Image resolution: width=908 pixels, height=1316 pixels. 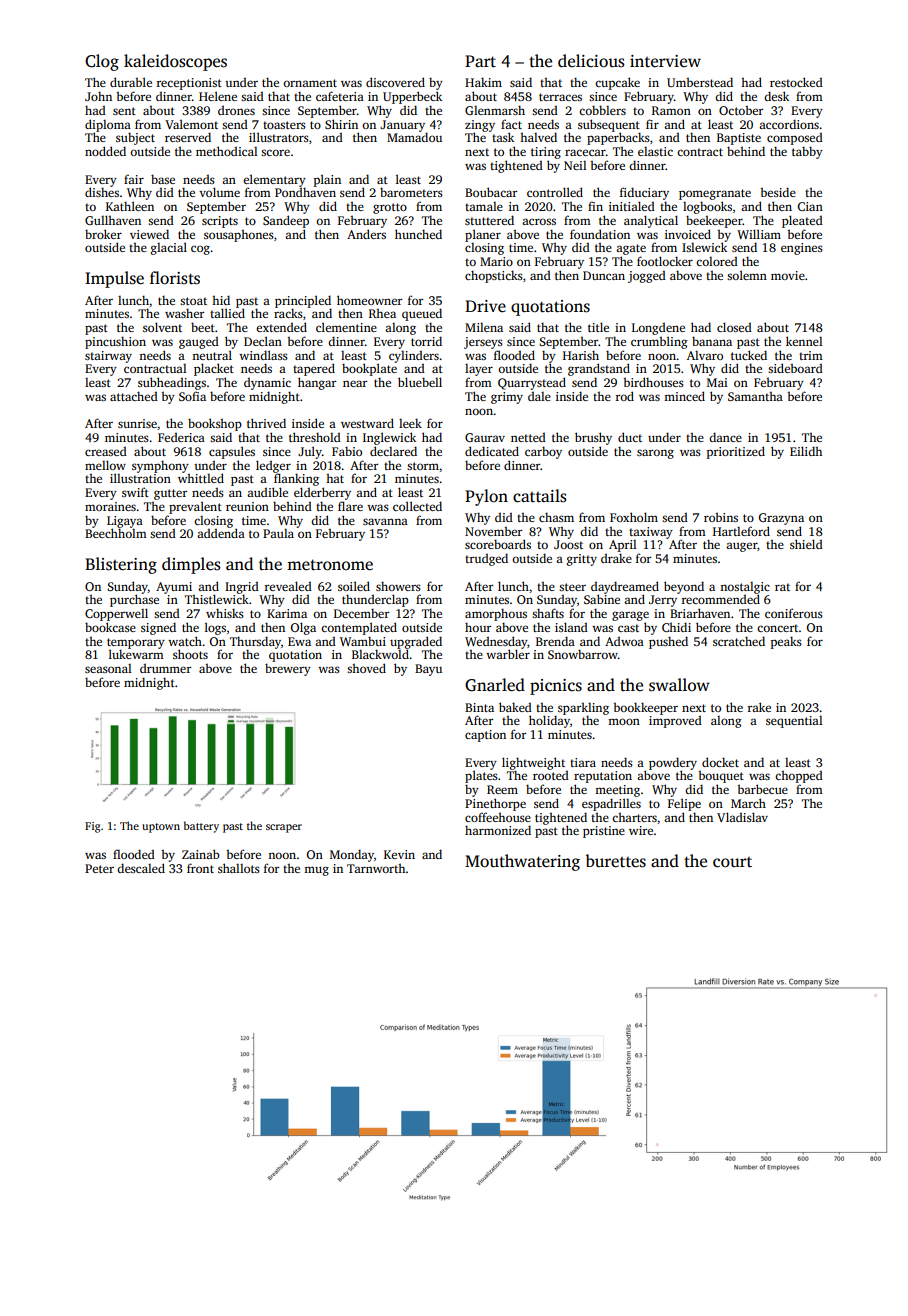 I want to click on gauged, so click(x=199, y=343).
